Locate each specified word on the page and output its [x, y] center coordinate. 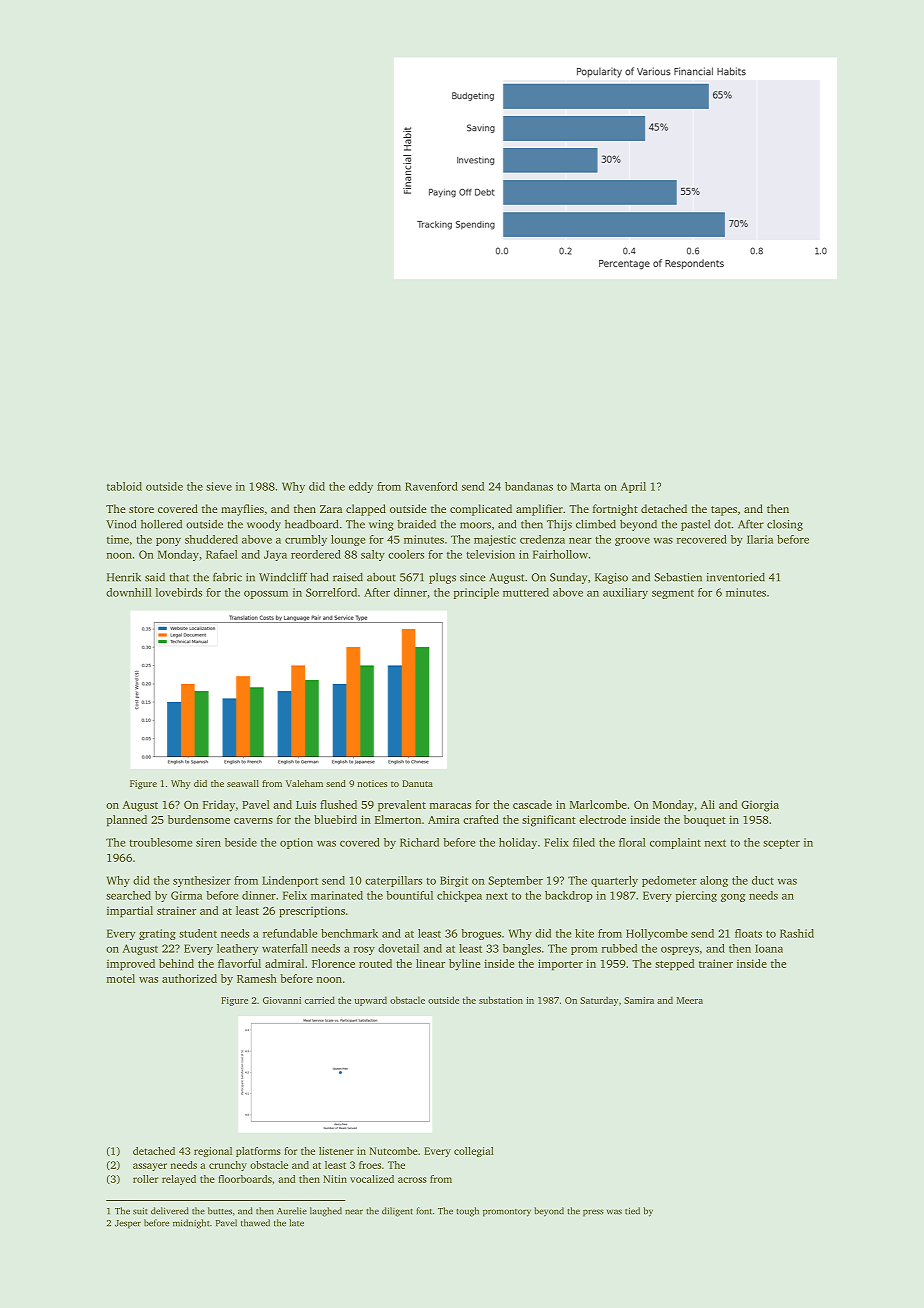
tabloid [124, 486]
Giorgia [760, 806]
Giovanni [282, 1000]
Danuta [417, 783]
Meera [690, 1000]
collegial [474, 1152]
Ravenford [431, 486]
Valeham [304, 783]
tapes [724, 511]
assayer [150, 1167]
